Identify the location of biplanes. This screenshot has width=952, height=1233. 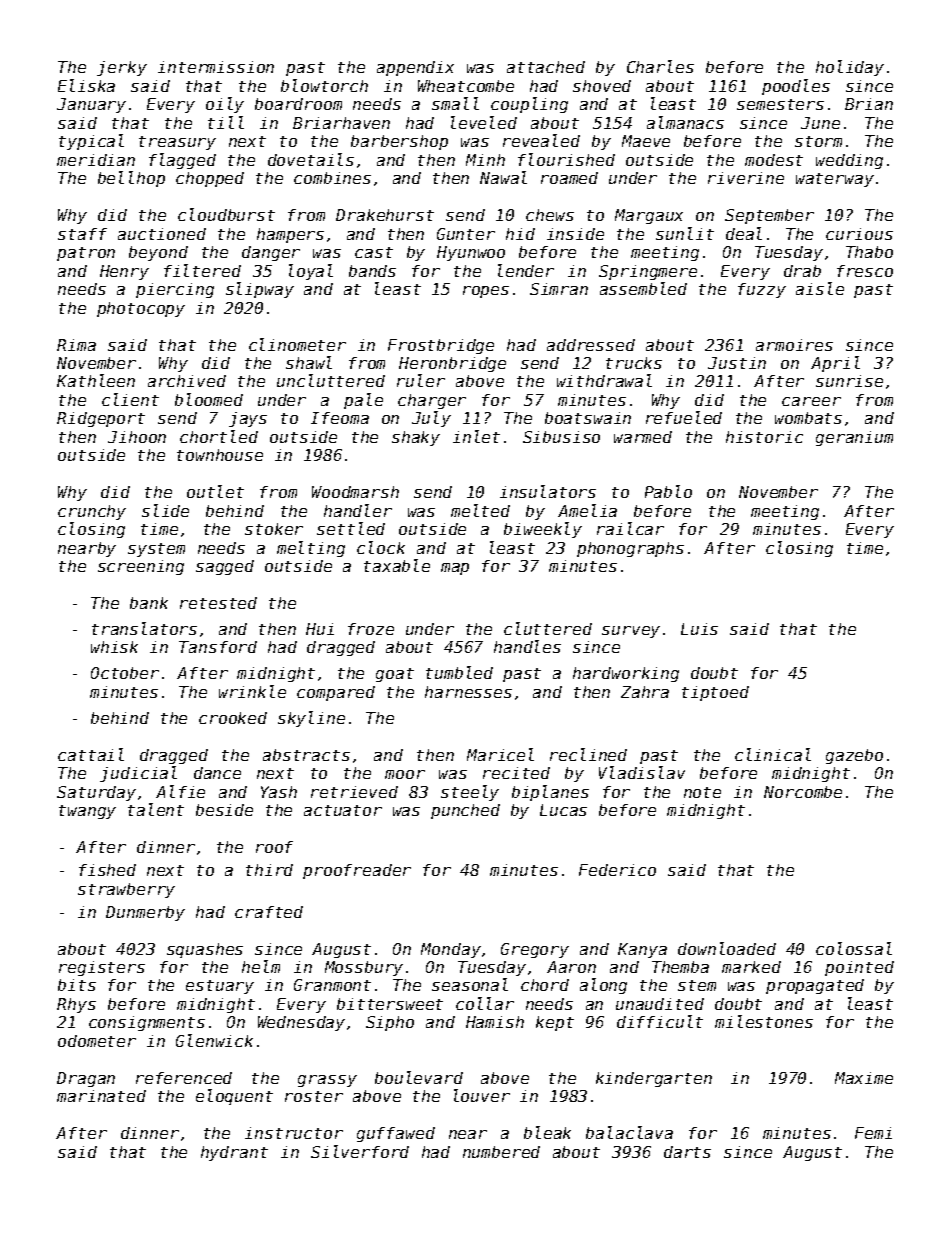
(550, 793).
